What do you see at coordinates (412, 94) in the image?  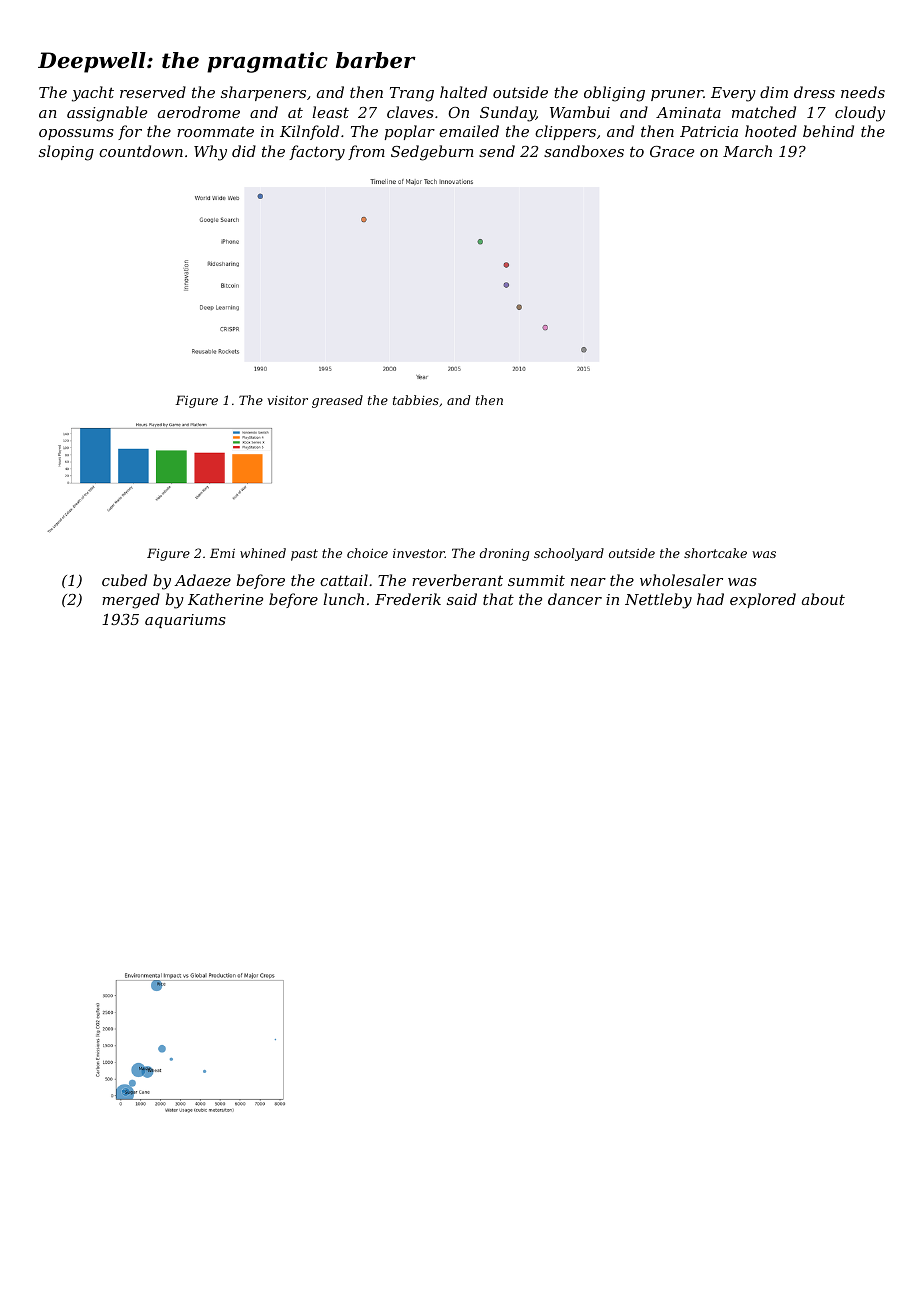 I see `Trang` at bounding box center [412, 94].
